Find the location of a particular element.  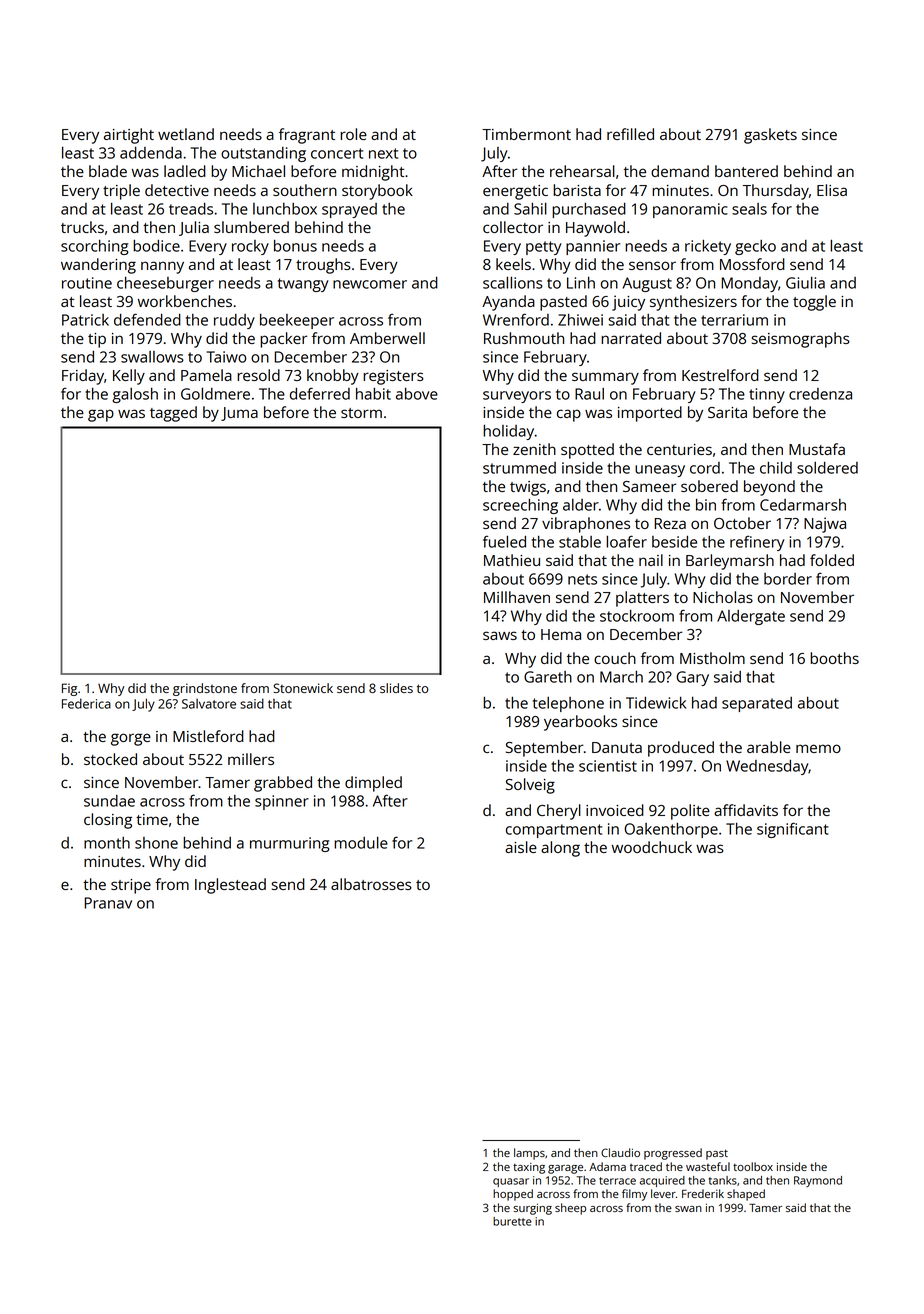

Juma is located at coordinates (239, 414).
